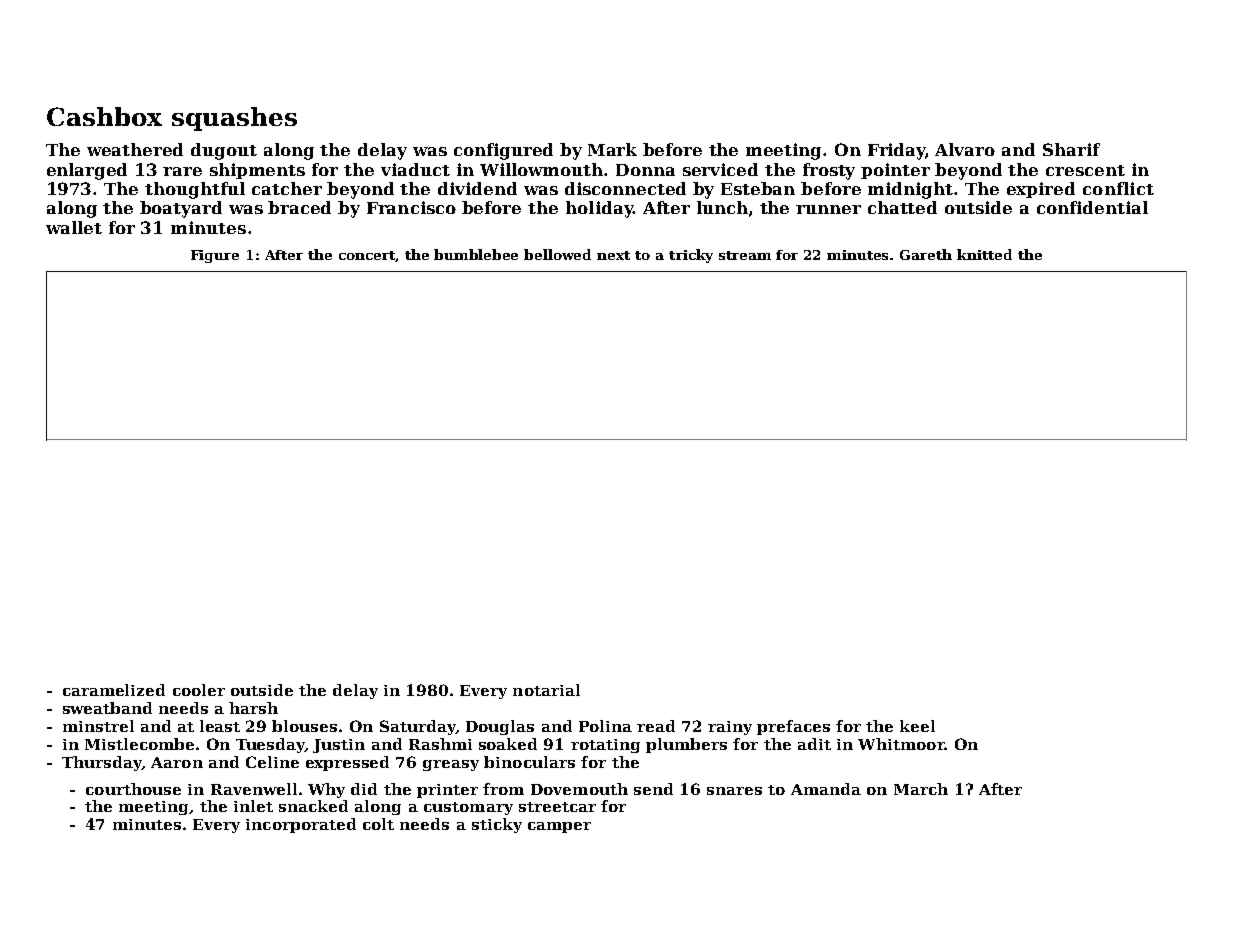 The width and height of the document is (1233, 952). I want to click on Gareth, so click(926, 254).
